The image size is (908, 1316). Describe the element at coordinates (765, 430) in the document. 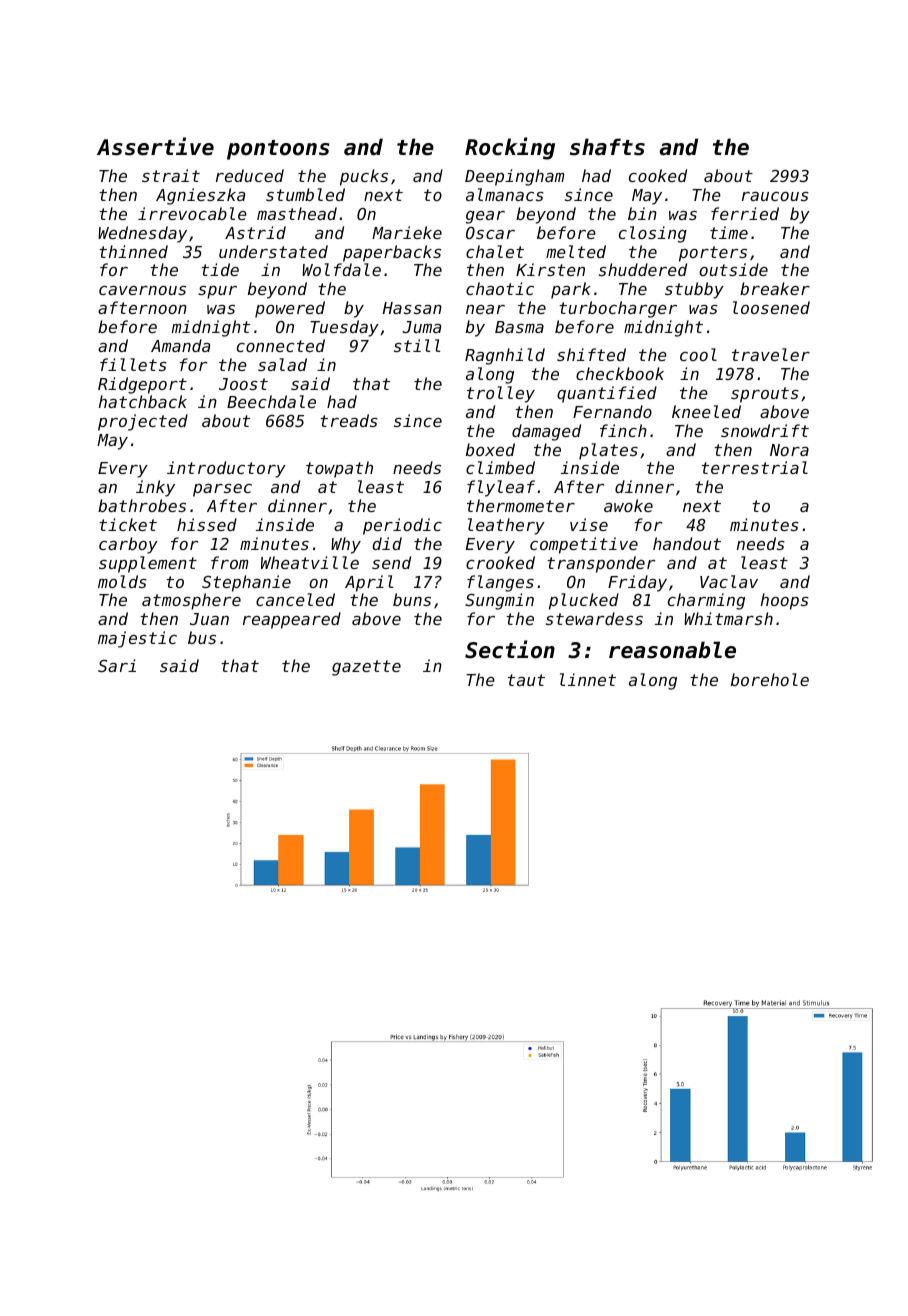

I see `snowdrift` at that location.
